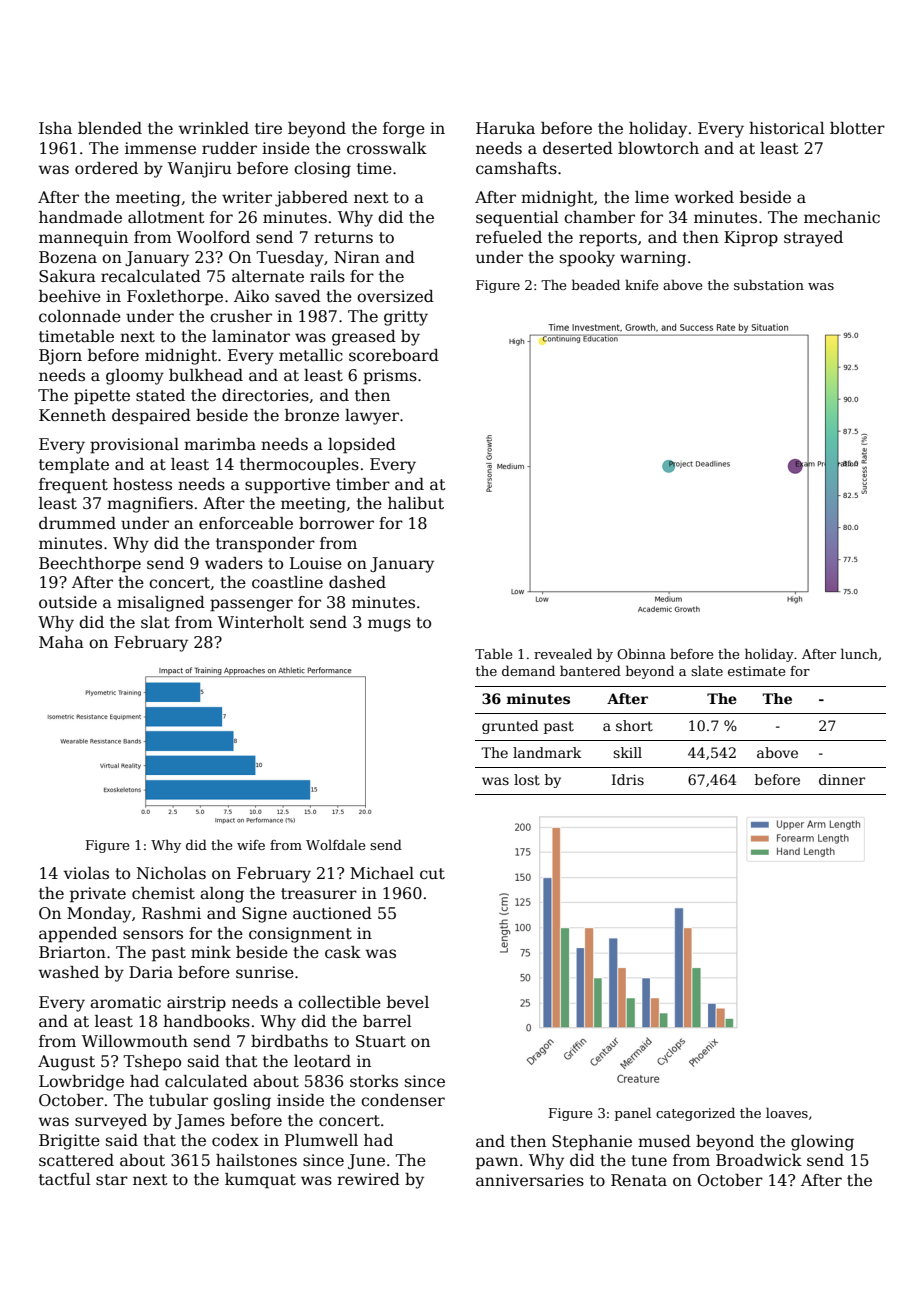 This page has width=924, height=1308. I want to click on timber, so click(363, 484).
